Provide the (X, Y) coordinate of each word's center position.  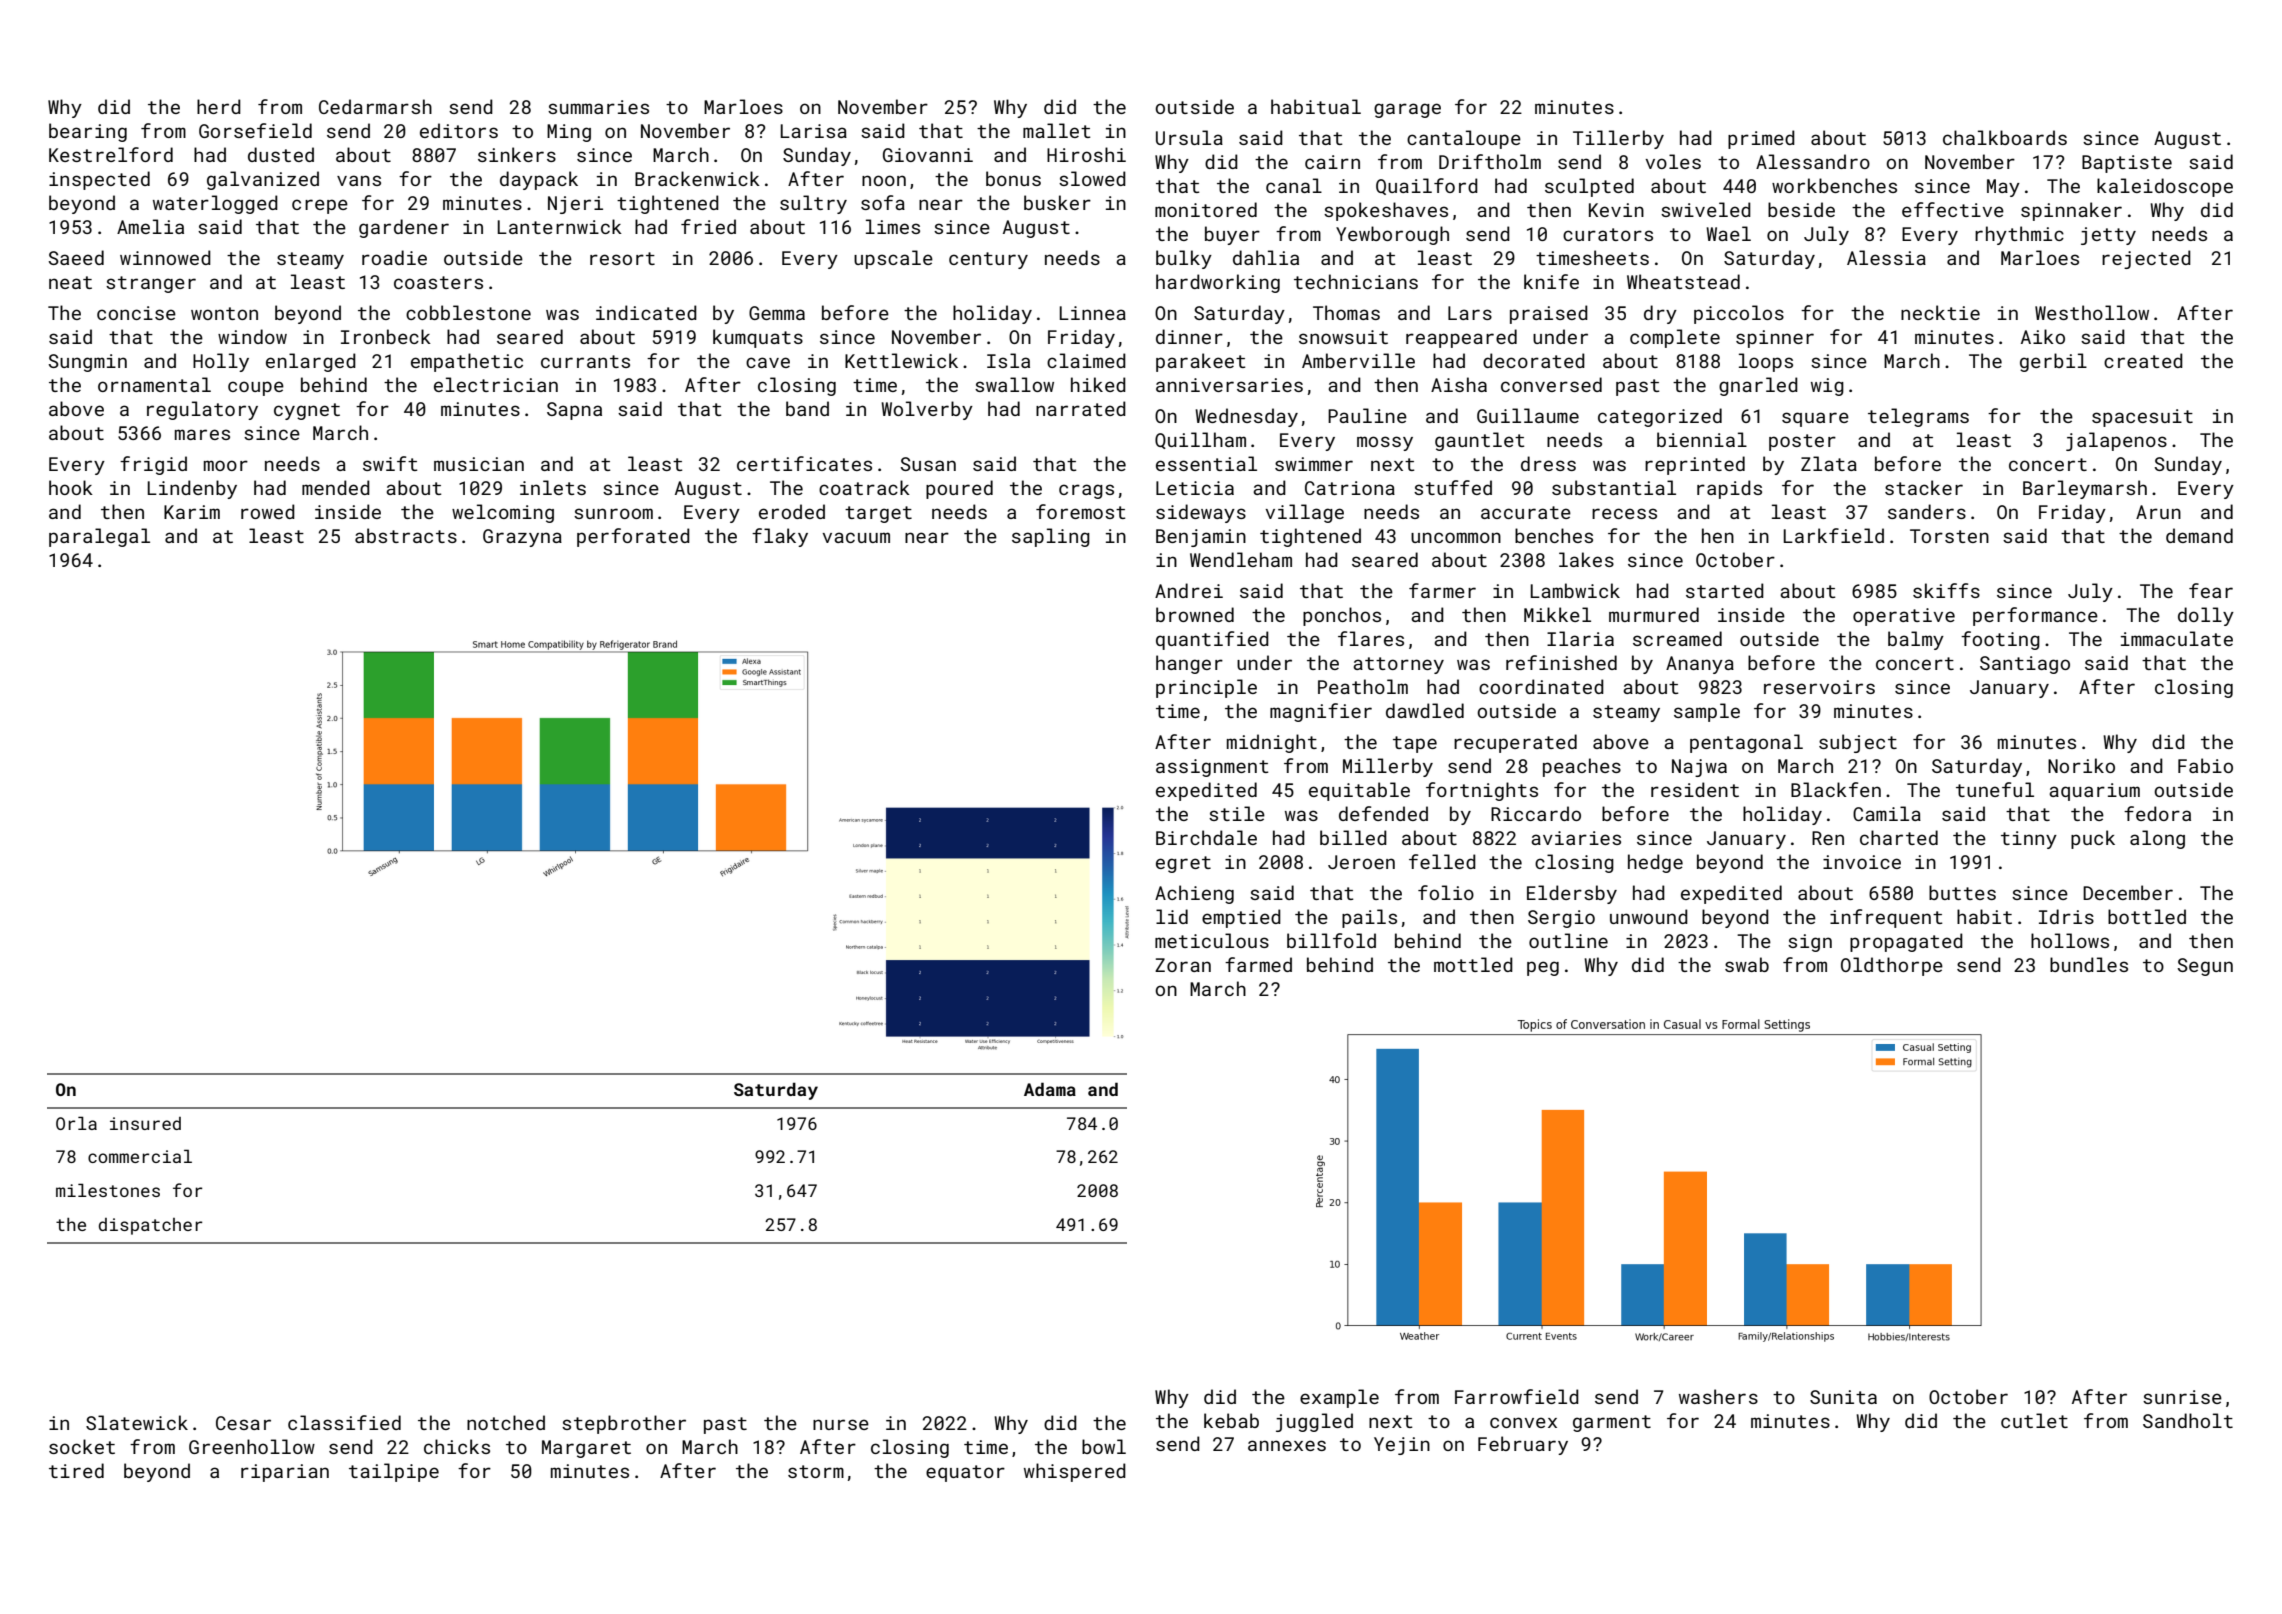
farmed (1258, 964)
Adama (1050, 1089)
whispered (1075, 1472)
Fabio (2205, 765)
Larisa (814, 131)
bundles (2089, 964)
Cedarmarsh (375, 106)
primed (1761, 139)
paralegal (99, 537)
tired (76, 1470)
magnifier (1321, 712)
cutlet (2034, 1420)
